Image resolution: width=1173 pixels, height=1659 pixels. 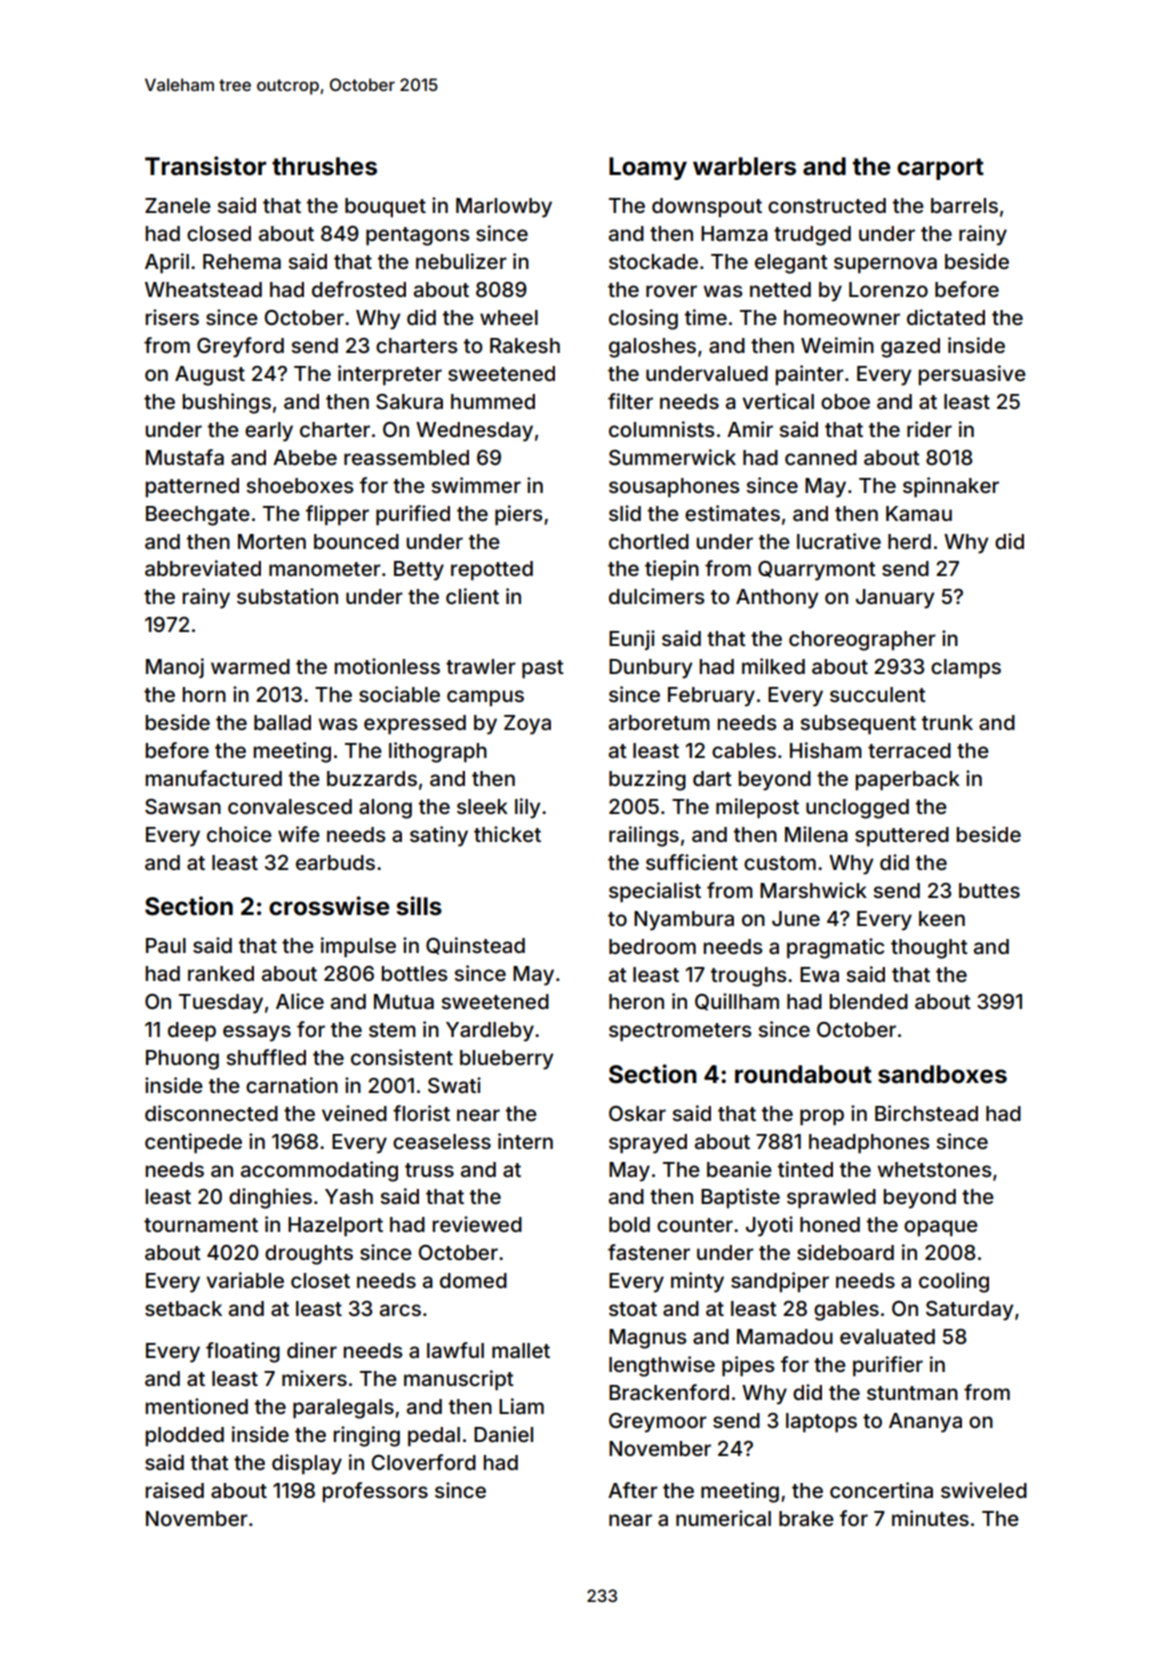 I want to click on lithograph, so click(x=438, y=752).
